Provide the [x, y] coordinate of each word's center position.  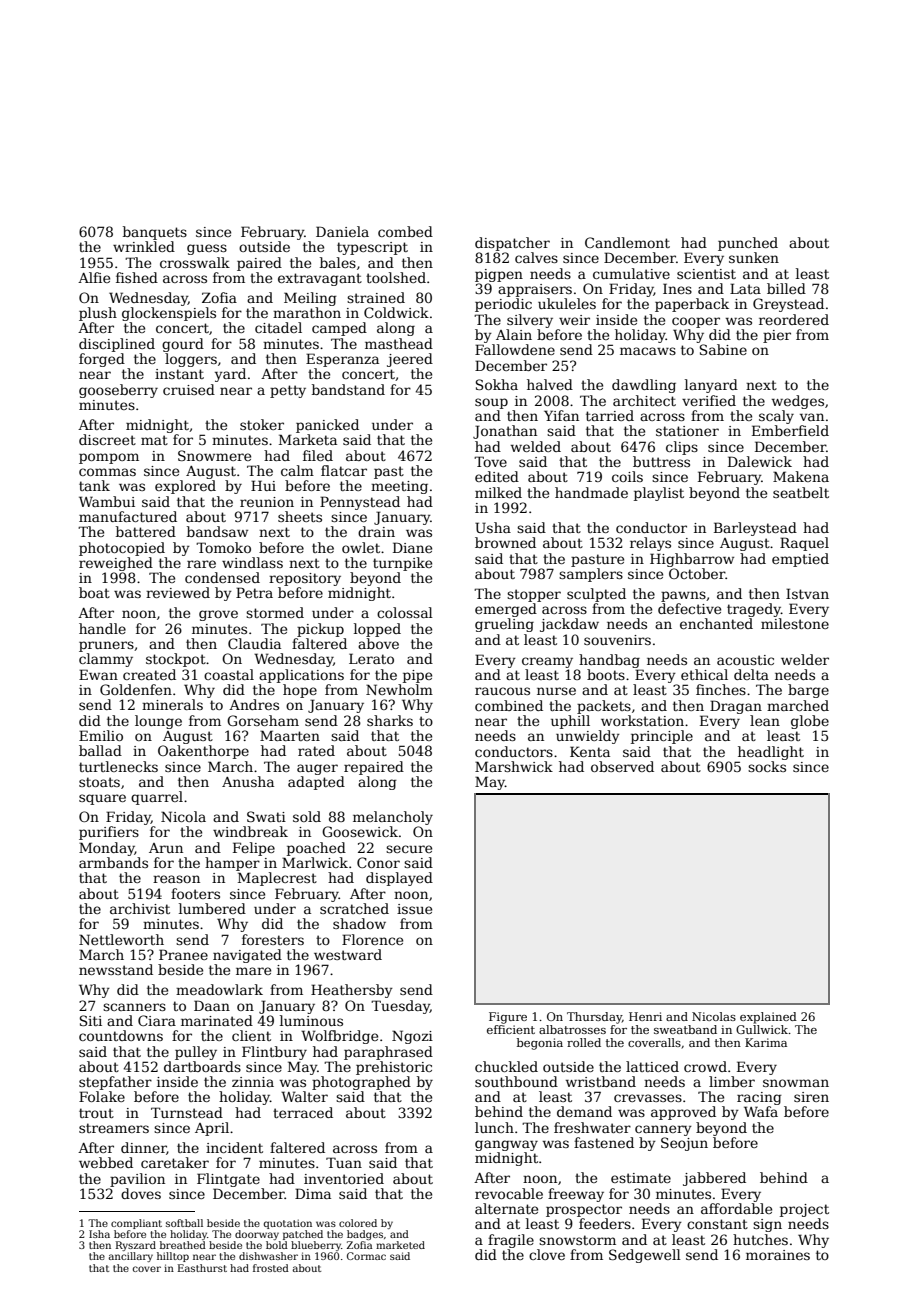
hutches [760, 1239]
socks [767, 766]
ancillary [131, 1257]
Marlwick [315, 862]
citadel [278, 327]
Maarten [290, 735]
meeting [399, 487]
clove [547, 1254]
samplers [591, 575]
